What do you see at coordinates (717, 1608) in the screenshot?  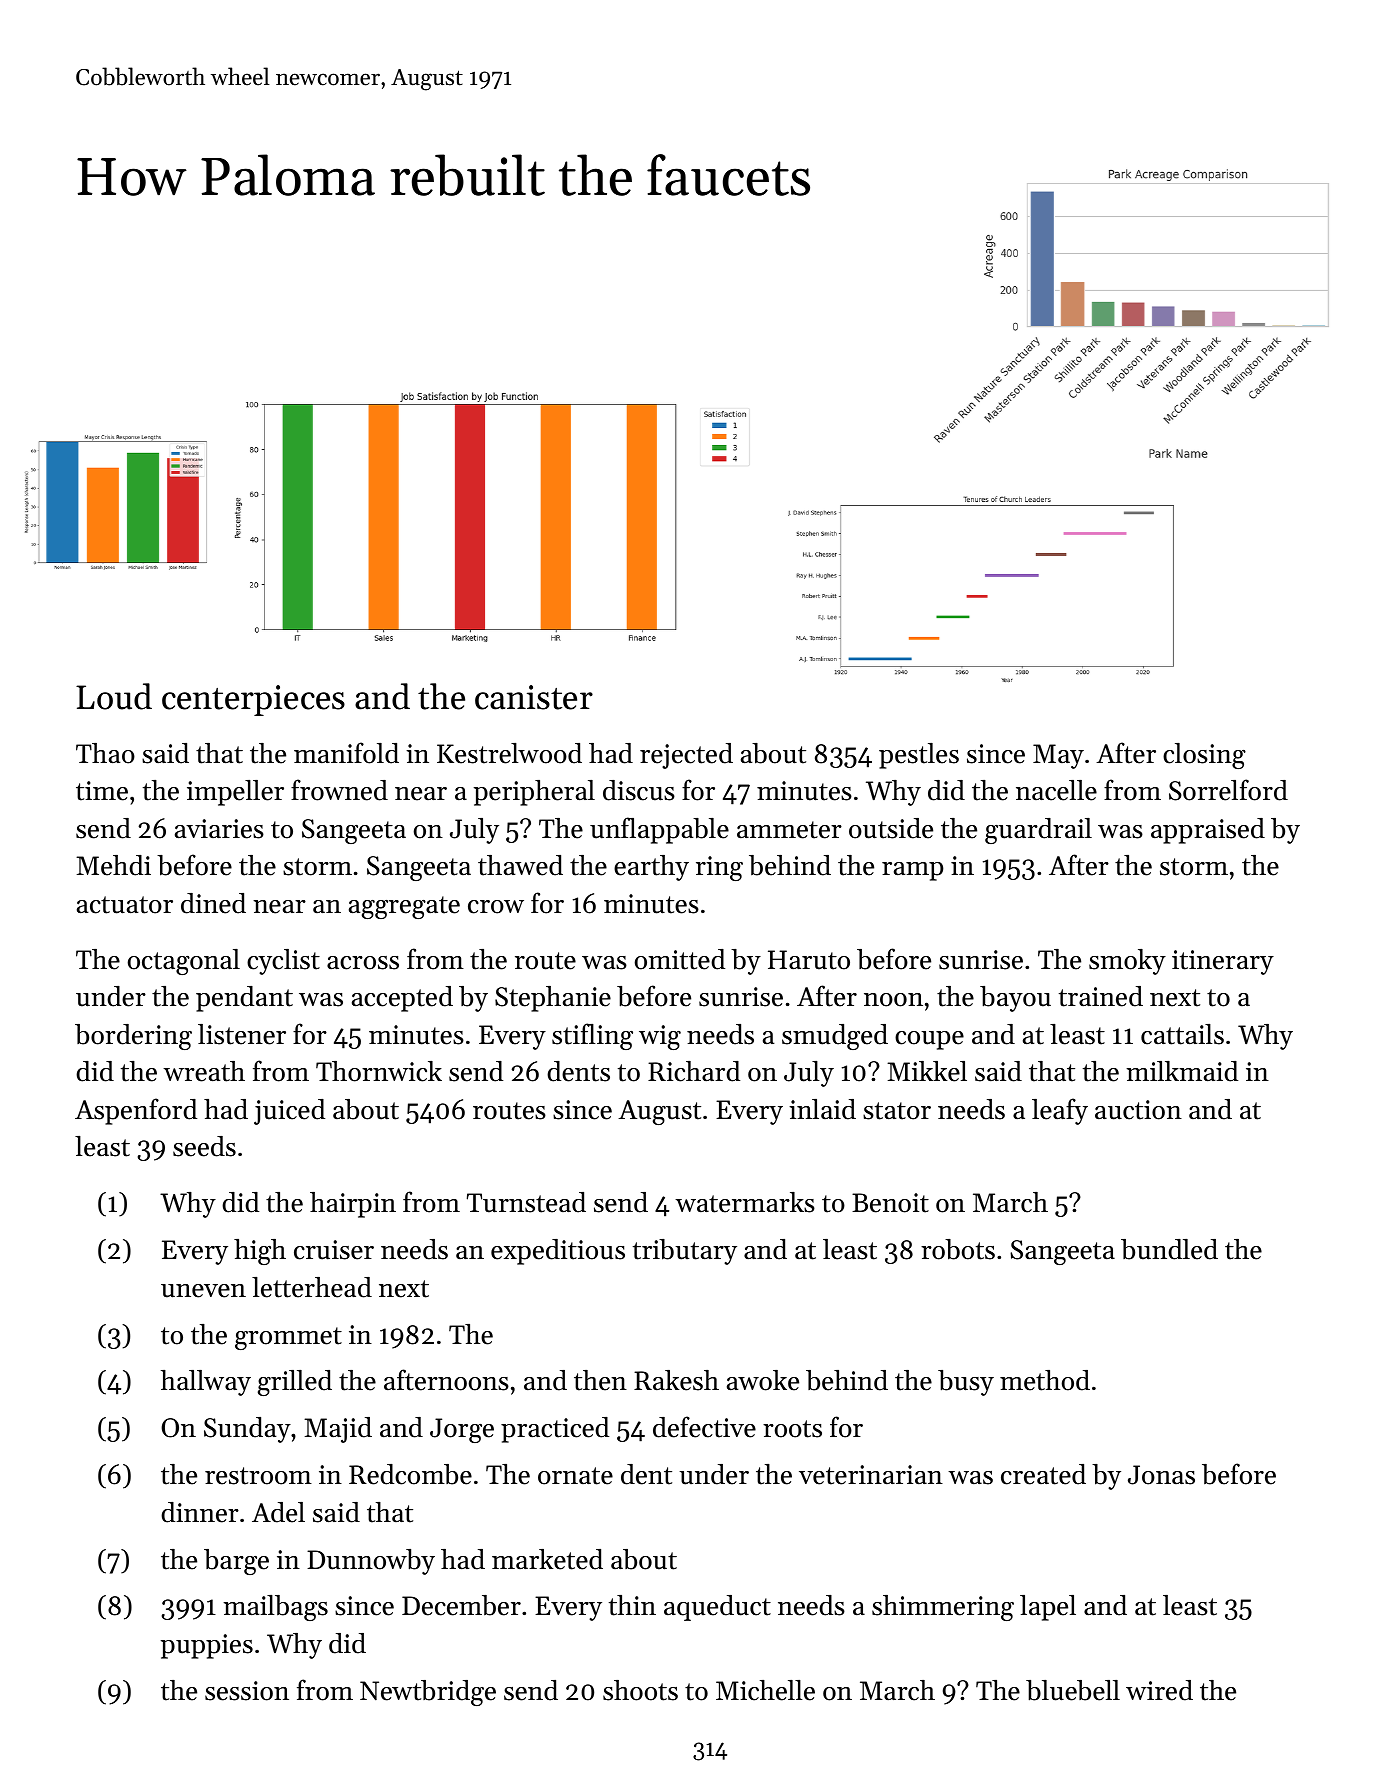 I see `aqueduct` at bounding box center [717, 1608].
